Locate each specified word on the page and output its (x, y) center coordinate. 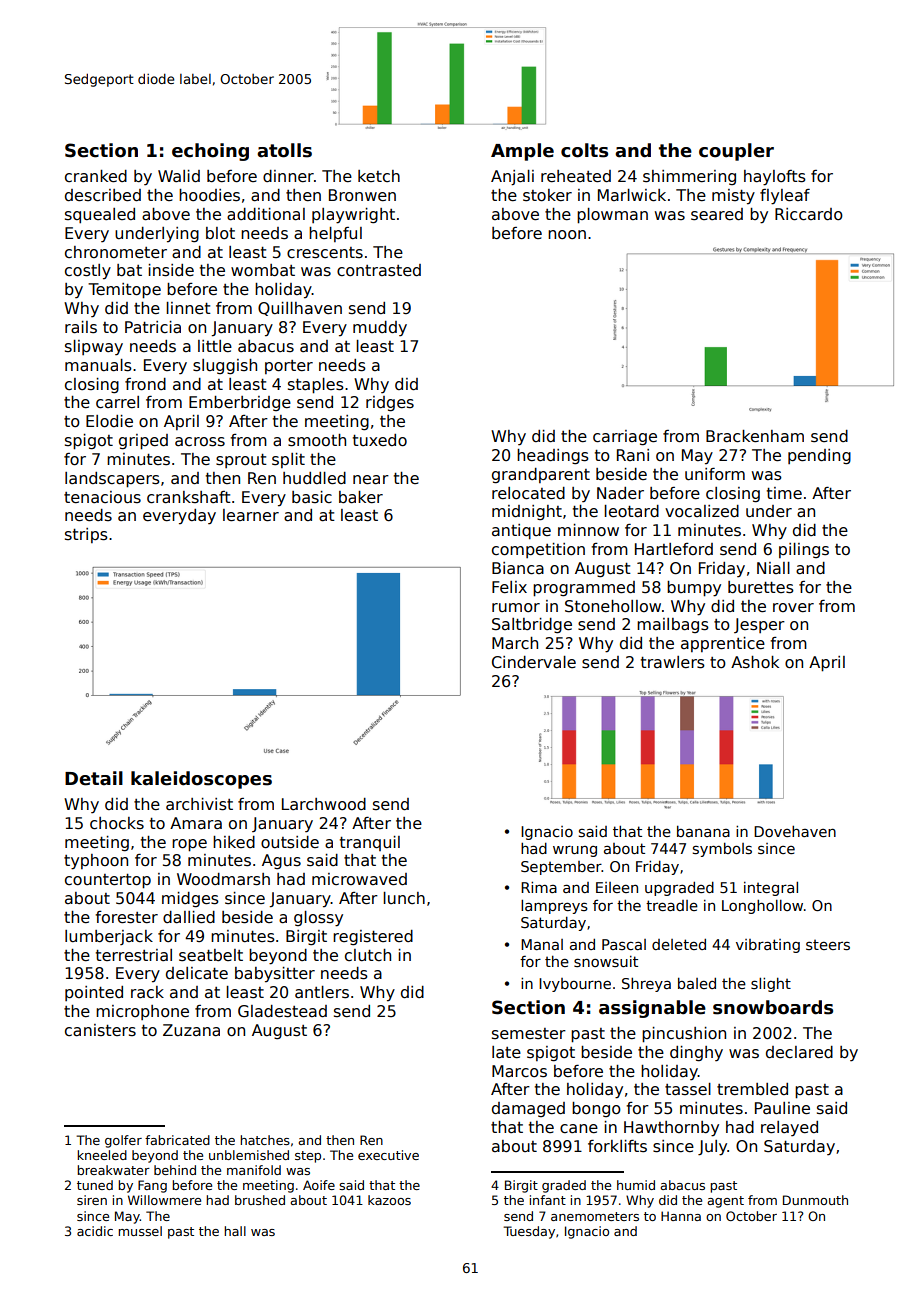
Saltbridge (532, 626)
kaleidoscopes (201, 780)
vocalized (702, 511)
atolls (284, 150)
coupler (736, 152)
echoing (210, 152)
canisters (100, 1030)
